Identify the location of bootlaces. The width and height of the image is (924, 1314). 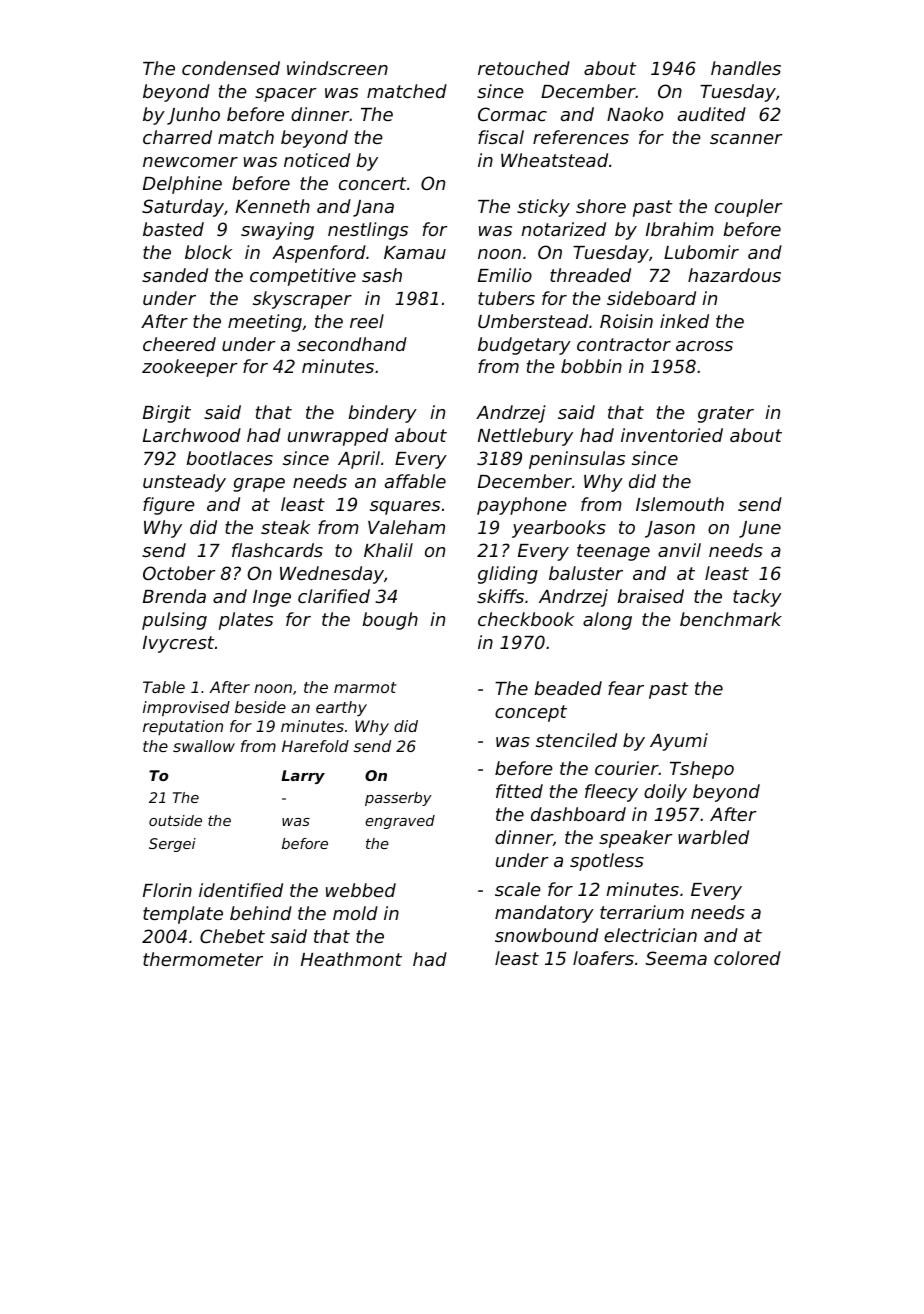
(230, 458).
